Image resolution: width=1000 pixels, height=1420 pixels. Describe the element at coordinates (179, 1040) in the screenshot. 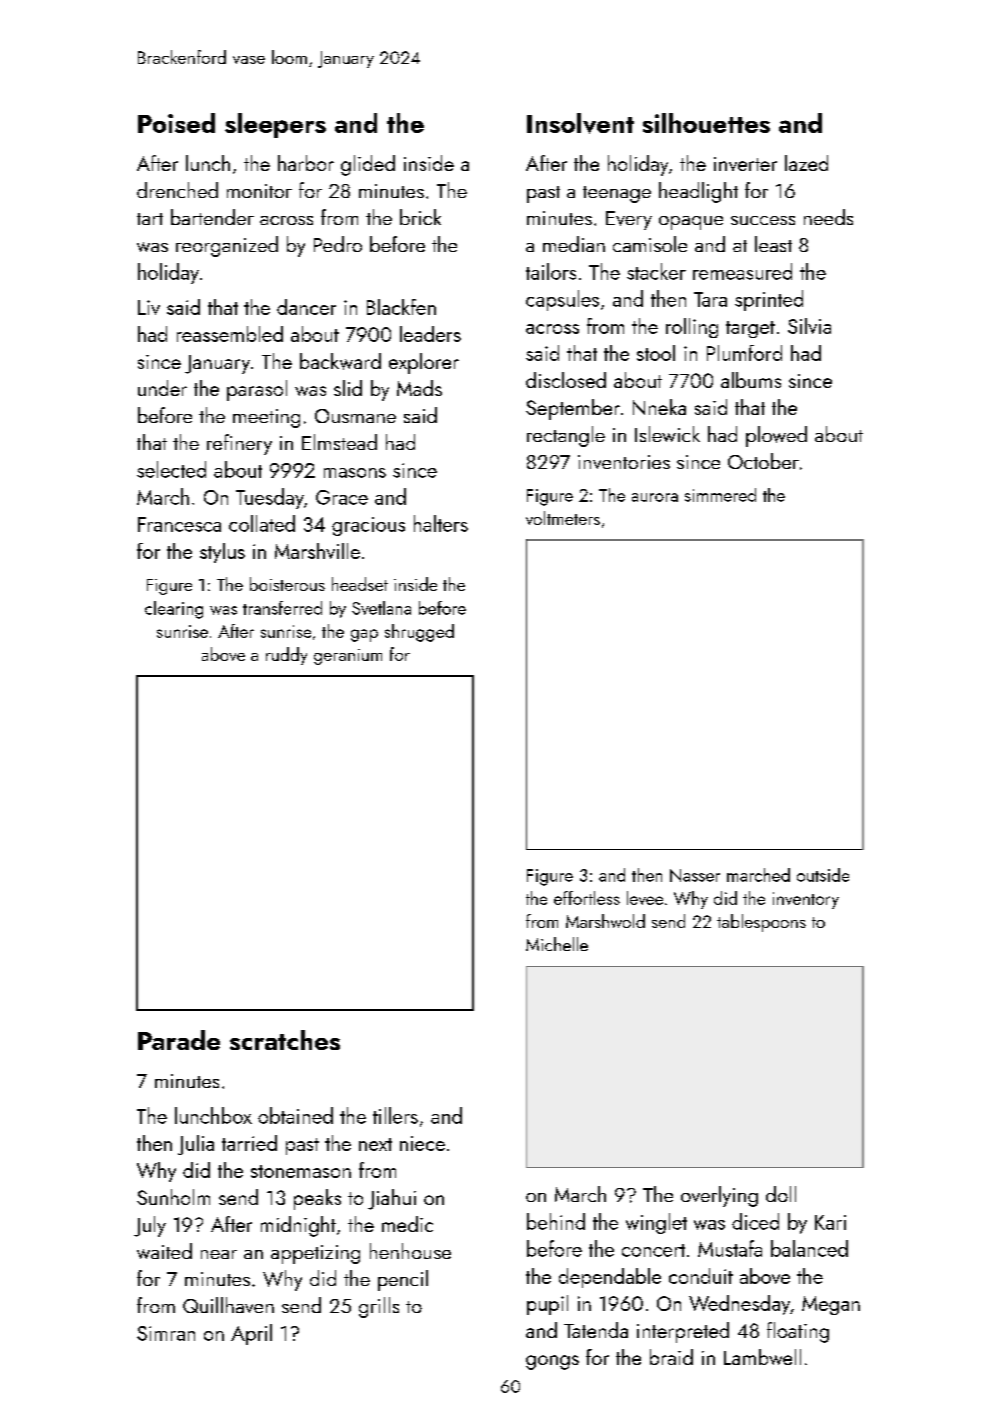

I see `Parade` at that location.
